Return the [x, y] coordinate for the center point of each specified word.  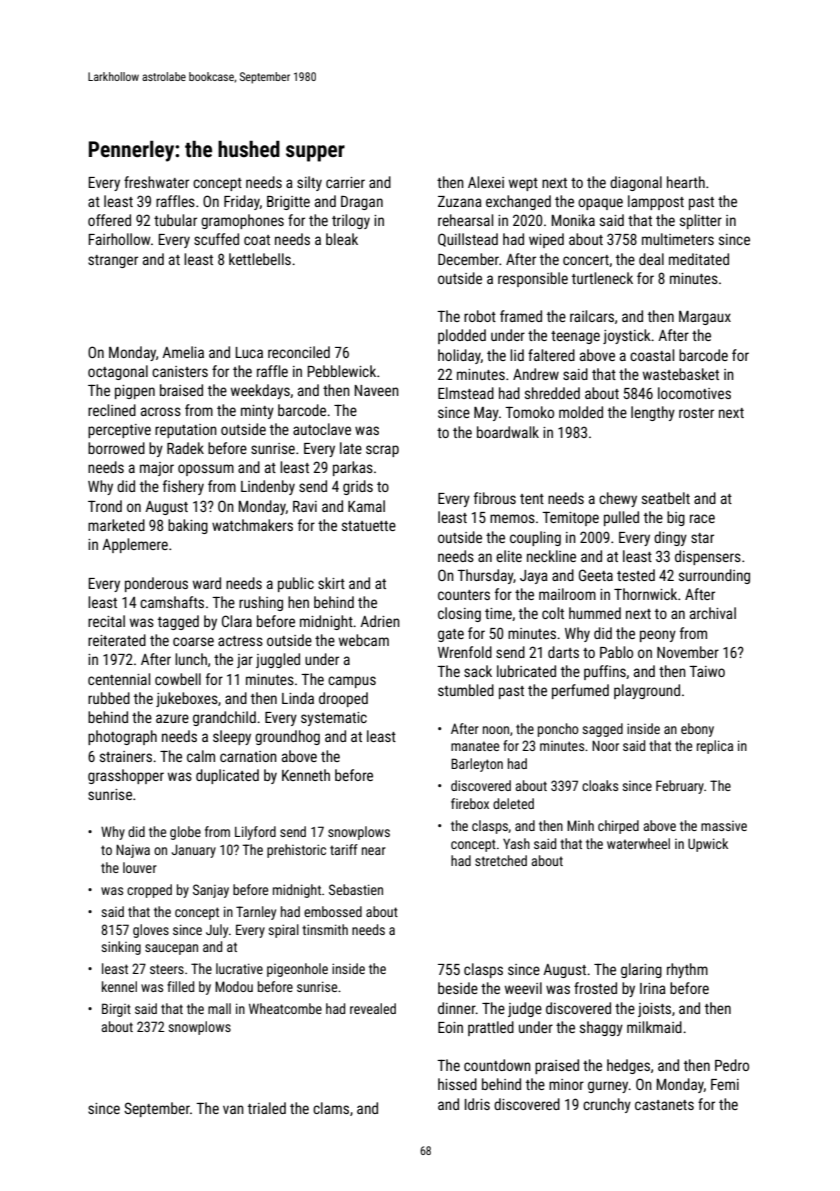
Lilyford [255, 833]
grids [358, 487]
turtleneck [602, 278]
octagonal [118, 372]
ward [207, 583]
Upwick [708, 845]
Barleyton [477, 765]
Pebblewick [342, 371]
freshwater [156, 182]
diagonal [636, 183]
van [233, 1109]
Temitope [570, 518]
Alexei [486, 182]
